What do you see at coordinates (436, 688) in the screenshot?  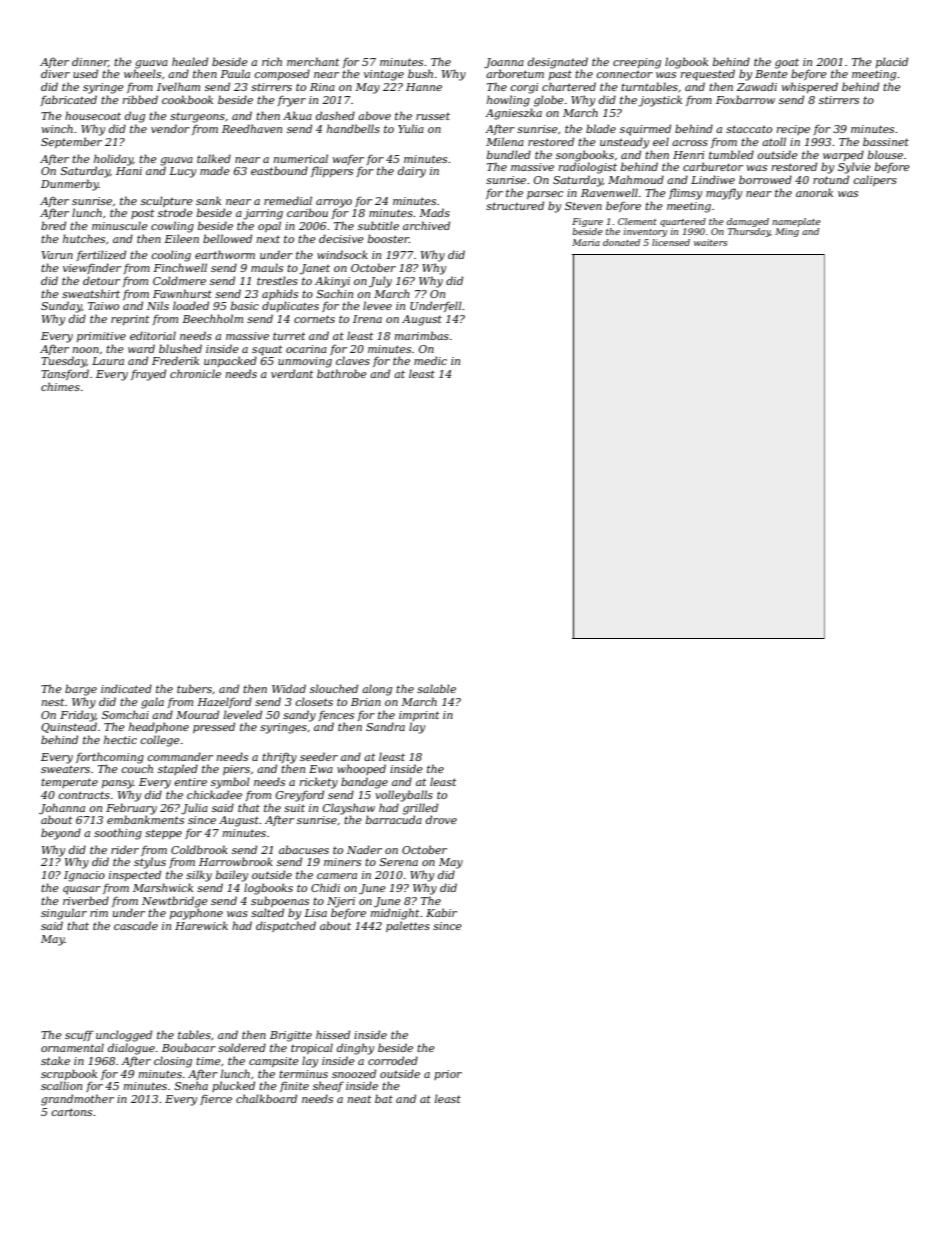 I see `salable` at bounding box center [436, 688].
